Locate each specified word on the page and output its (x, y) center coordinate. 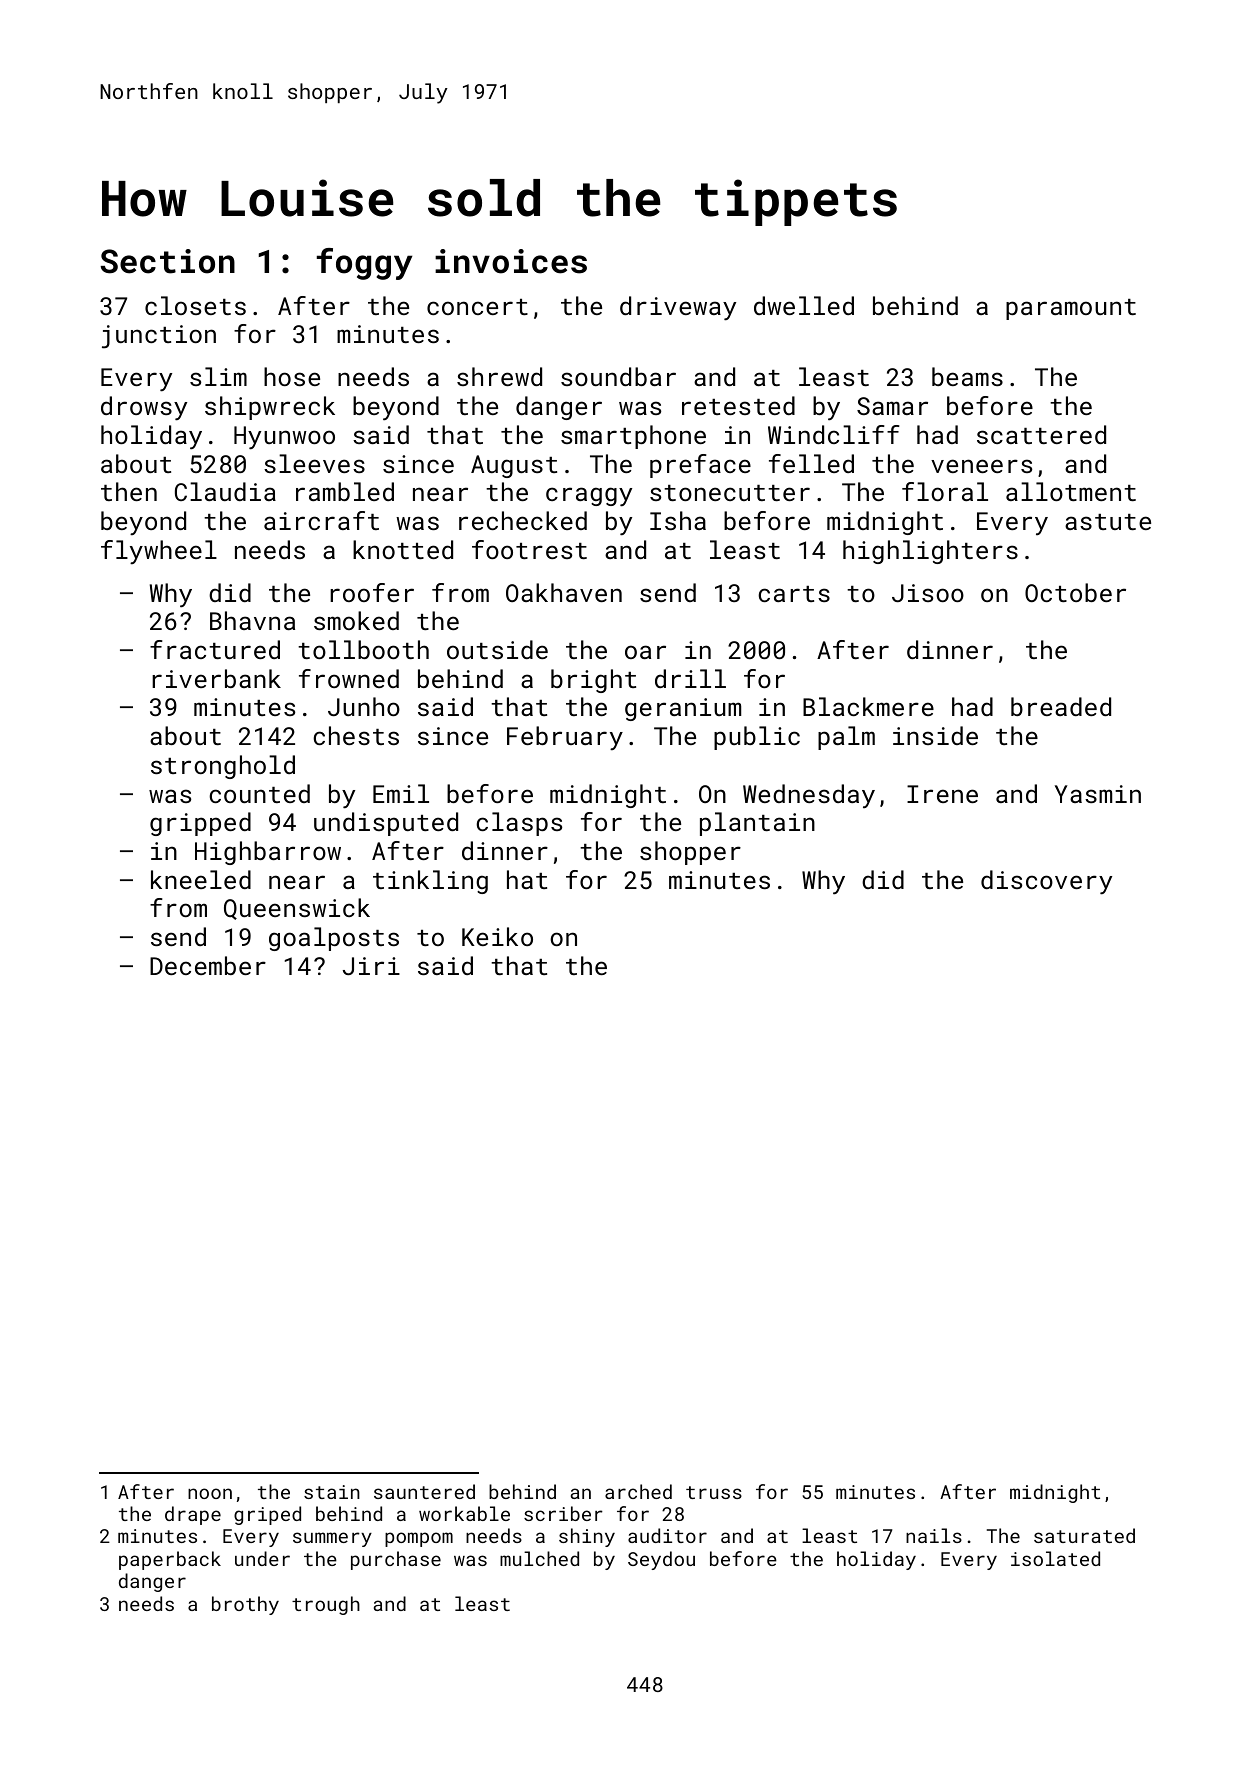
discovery (1046, 882)
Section (167, 261)
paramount (1071, 309)
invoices (511, 261)
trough (326, 1605)
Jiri (371, 966)
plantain (757, 824)
